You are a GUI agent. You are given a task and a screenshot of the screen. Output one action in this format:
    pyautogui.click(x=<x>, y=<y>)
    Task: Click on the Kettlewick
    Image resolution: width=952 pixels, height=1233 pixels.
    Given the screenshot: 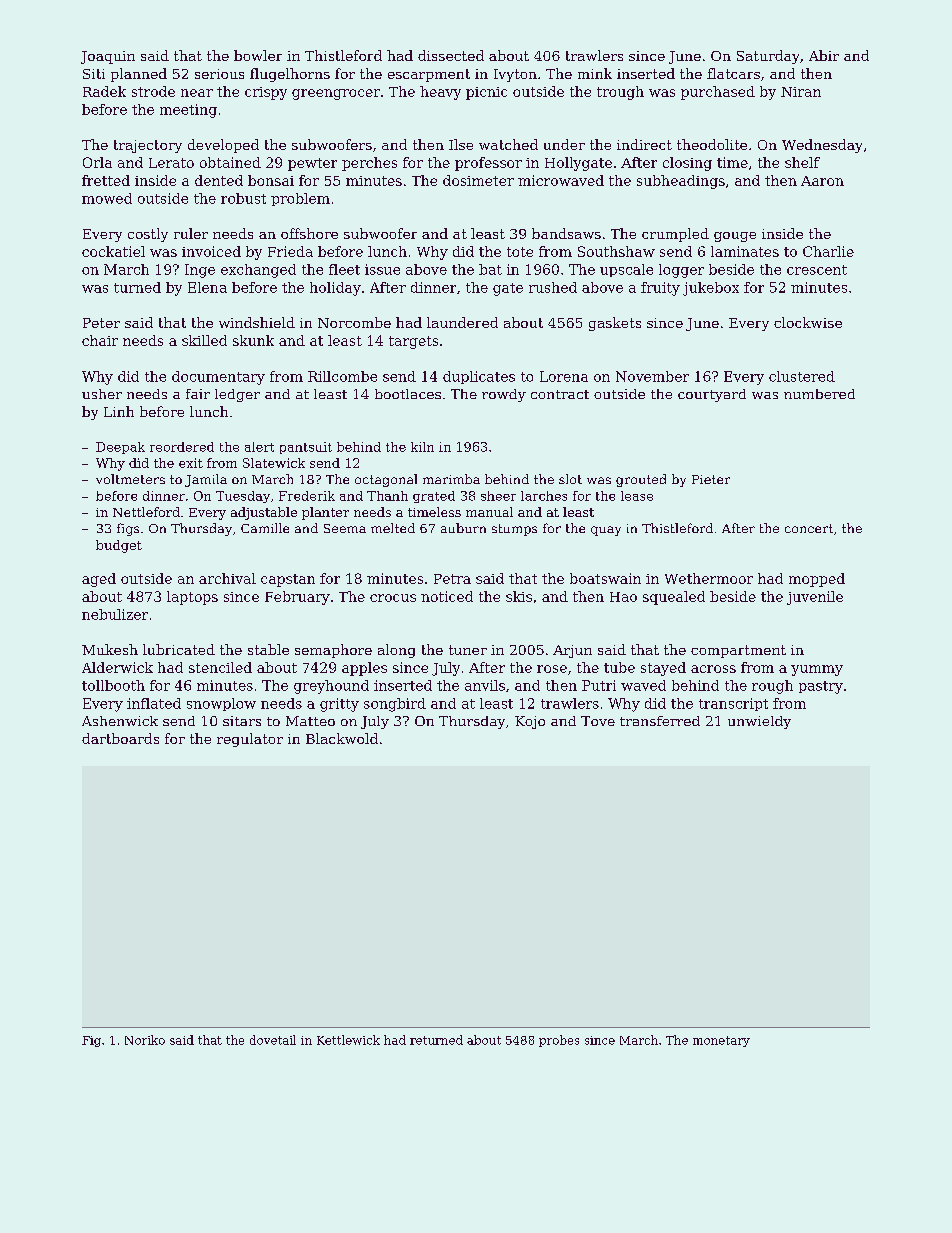 What is the action you would take?
    pyautogui.click(x=348, y=1040)
